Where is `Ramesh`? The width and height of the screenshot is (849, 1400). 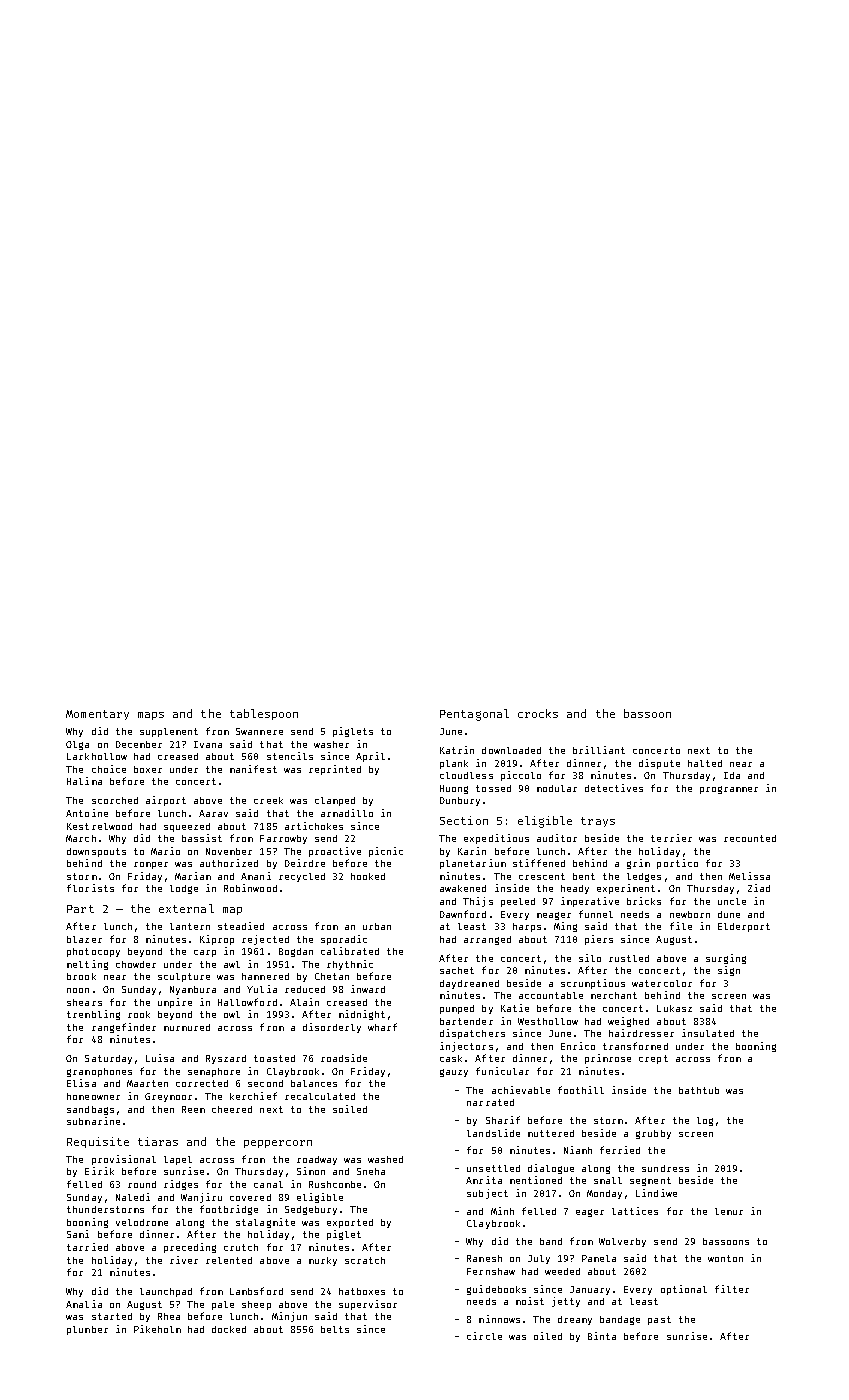 Ramesh is located at coordinates (484, 1258).
